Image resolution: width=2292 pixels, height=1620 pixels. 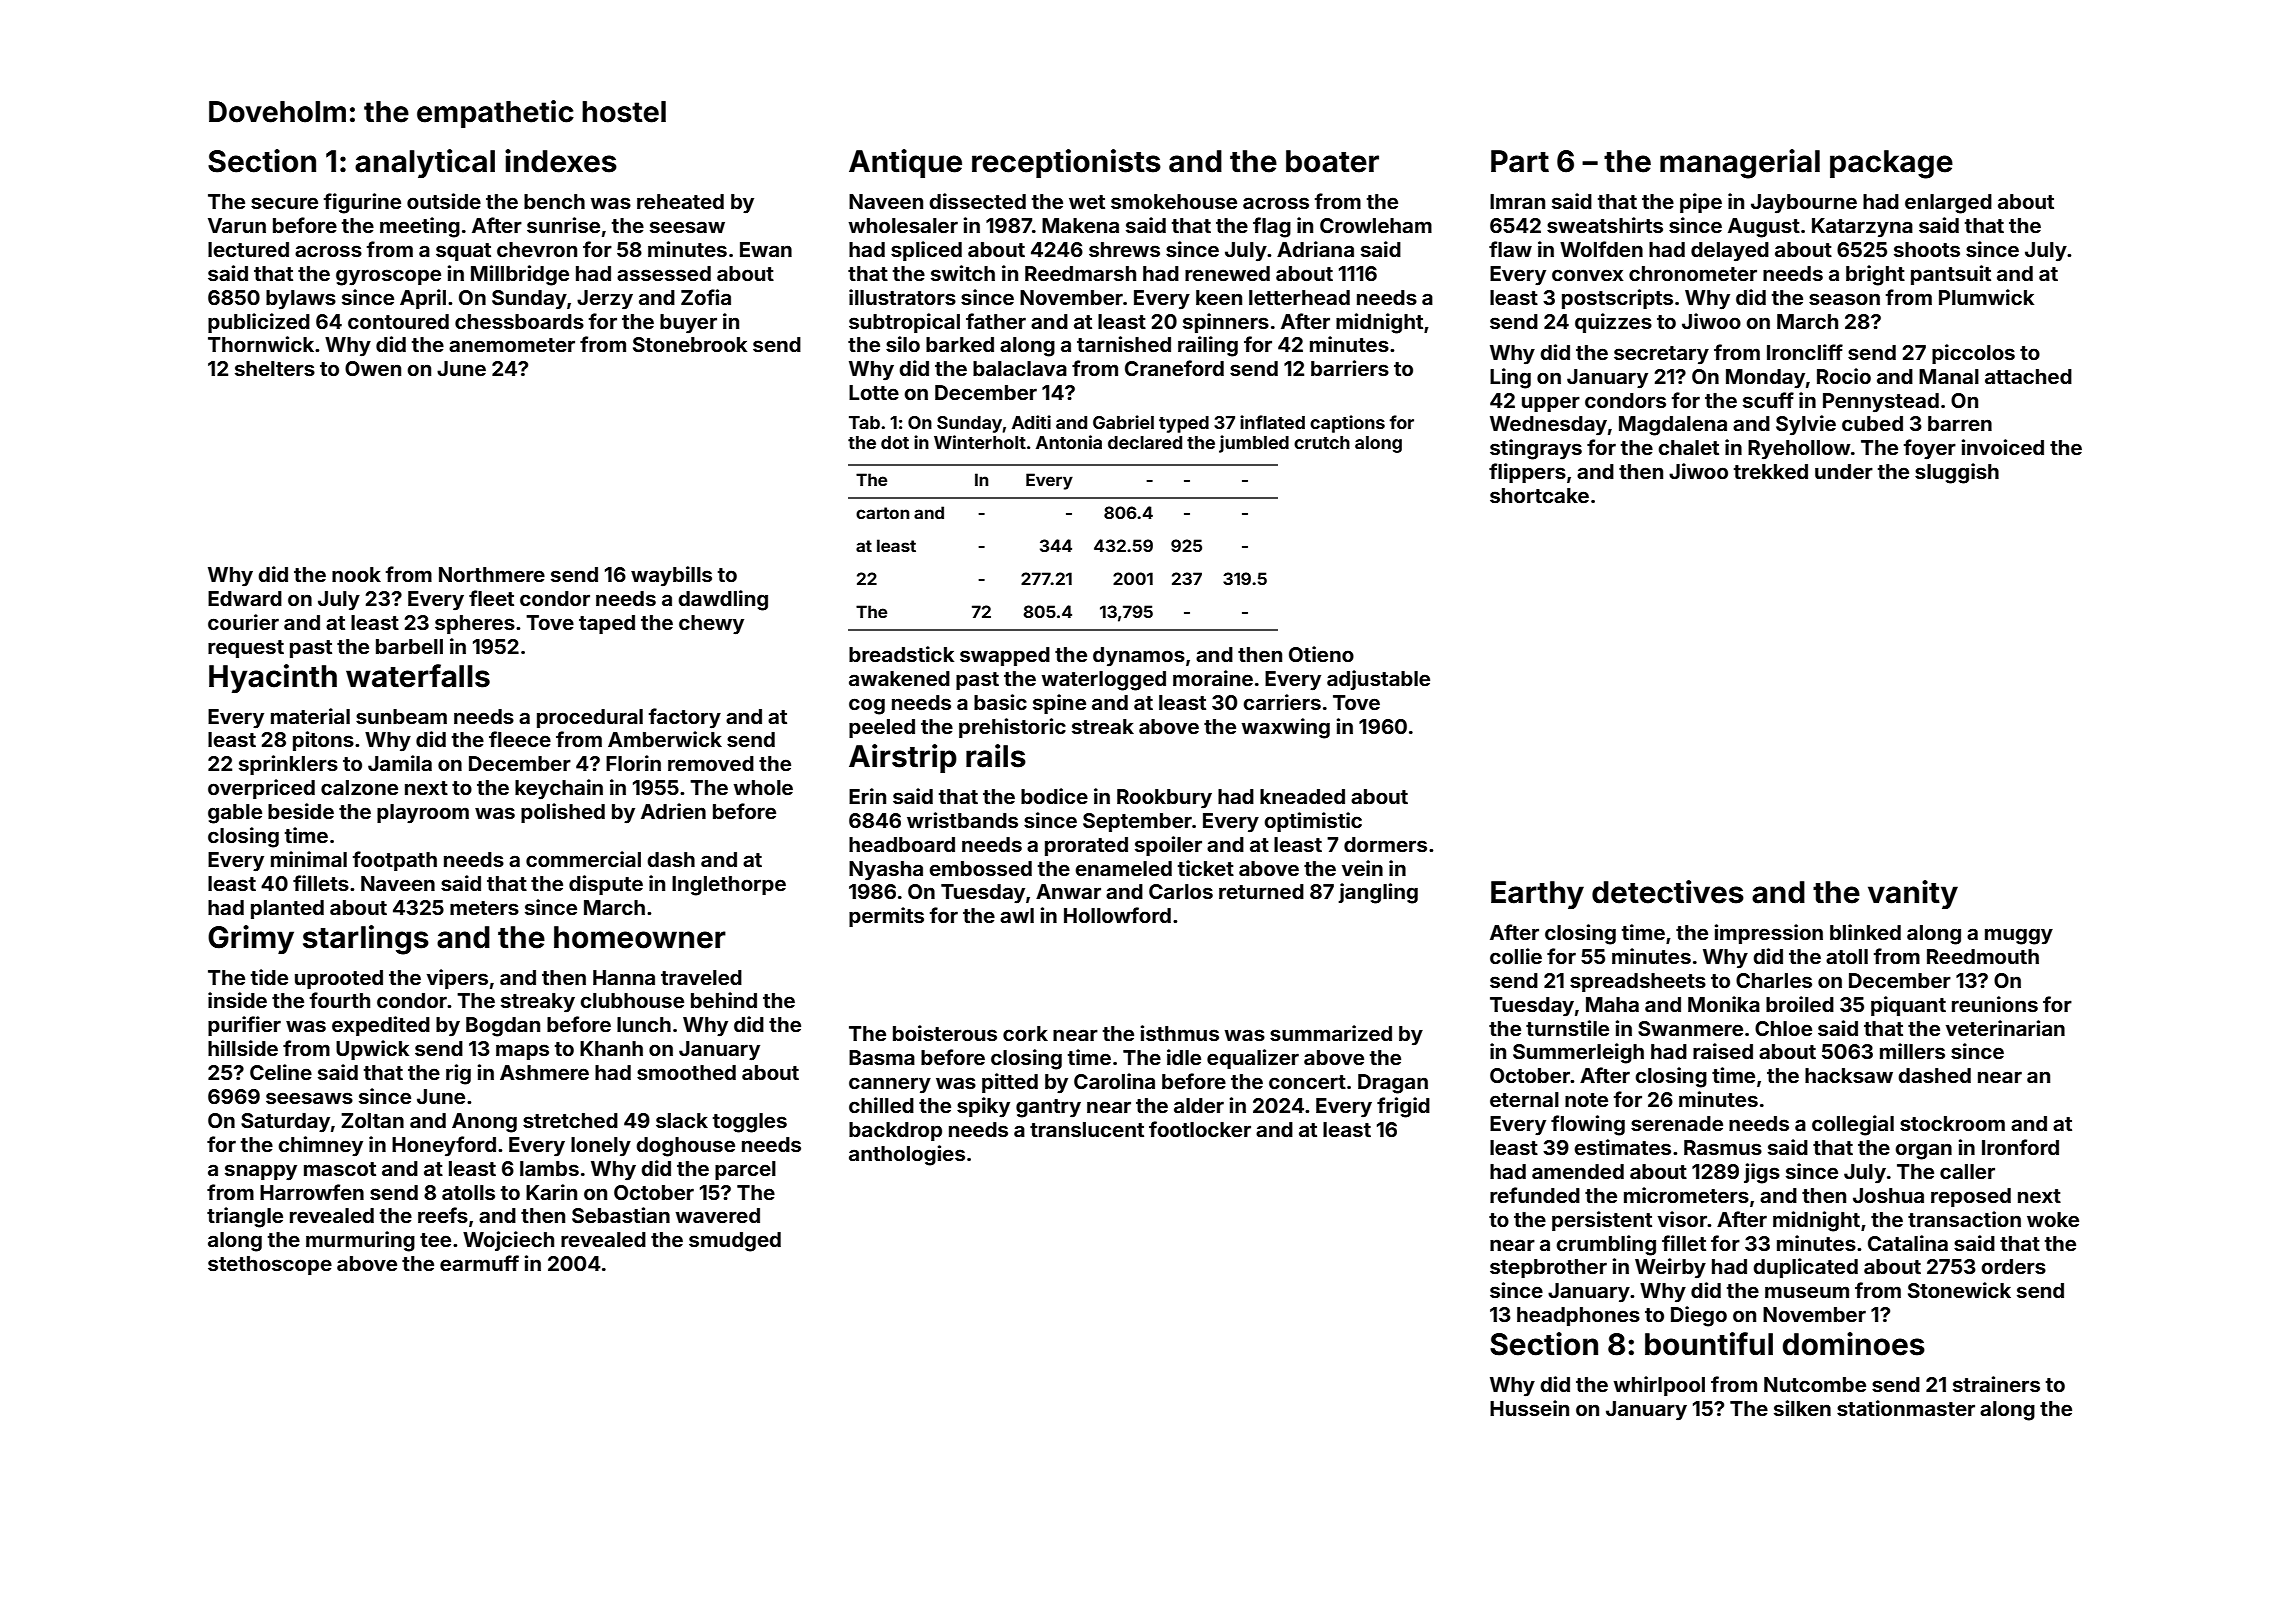 I want to click on piccolos, so click(x=1973, y=354).
